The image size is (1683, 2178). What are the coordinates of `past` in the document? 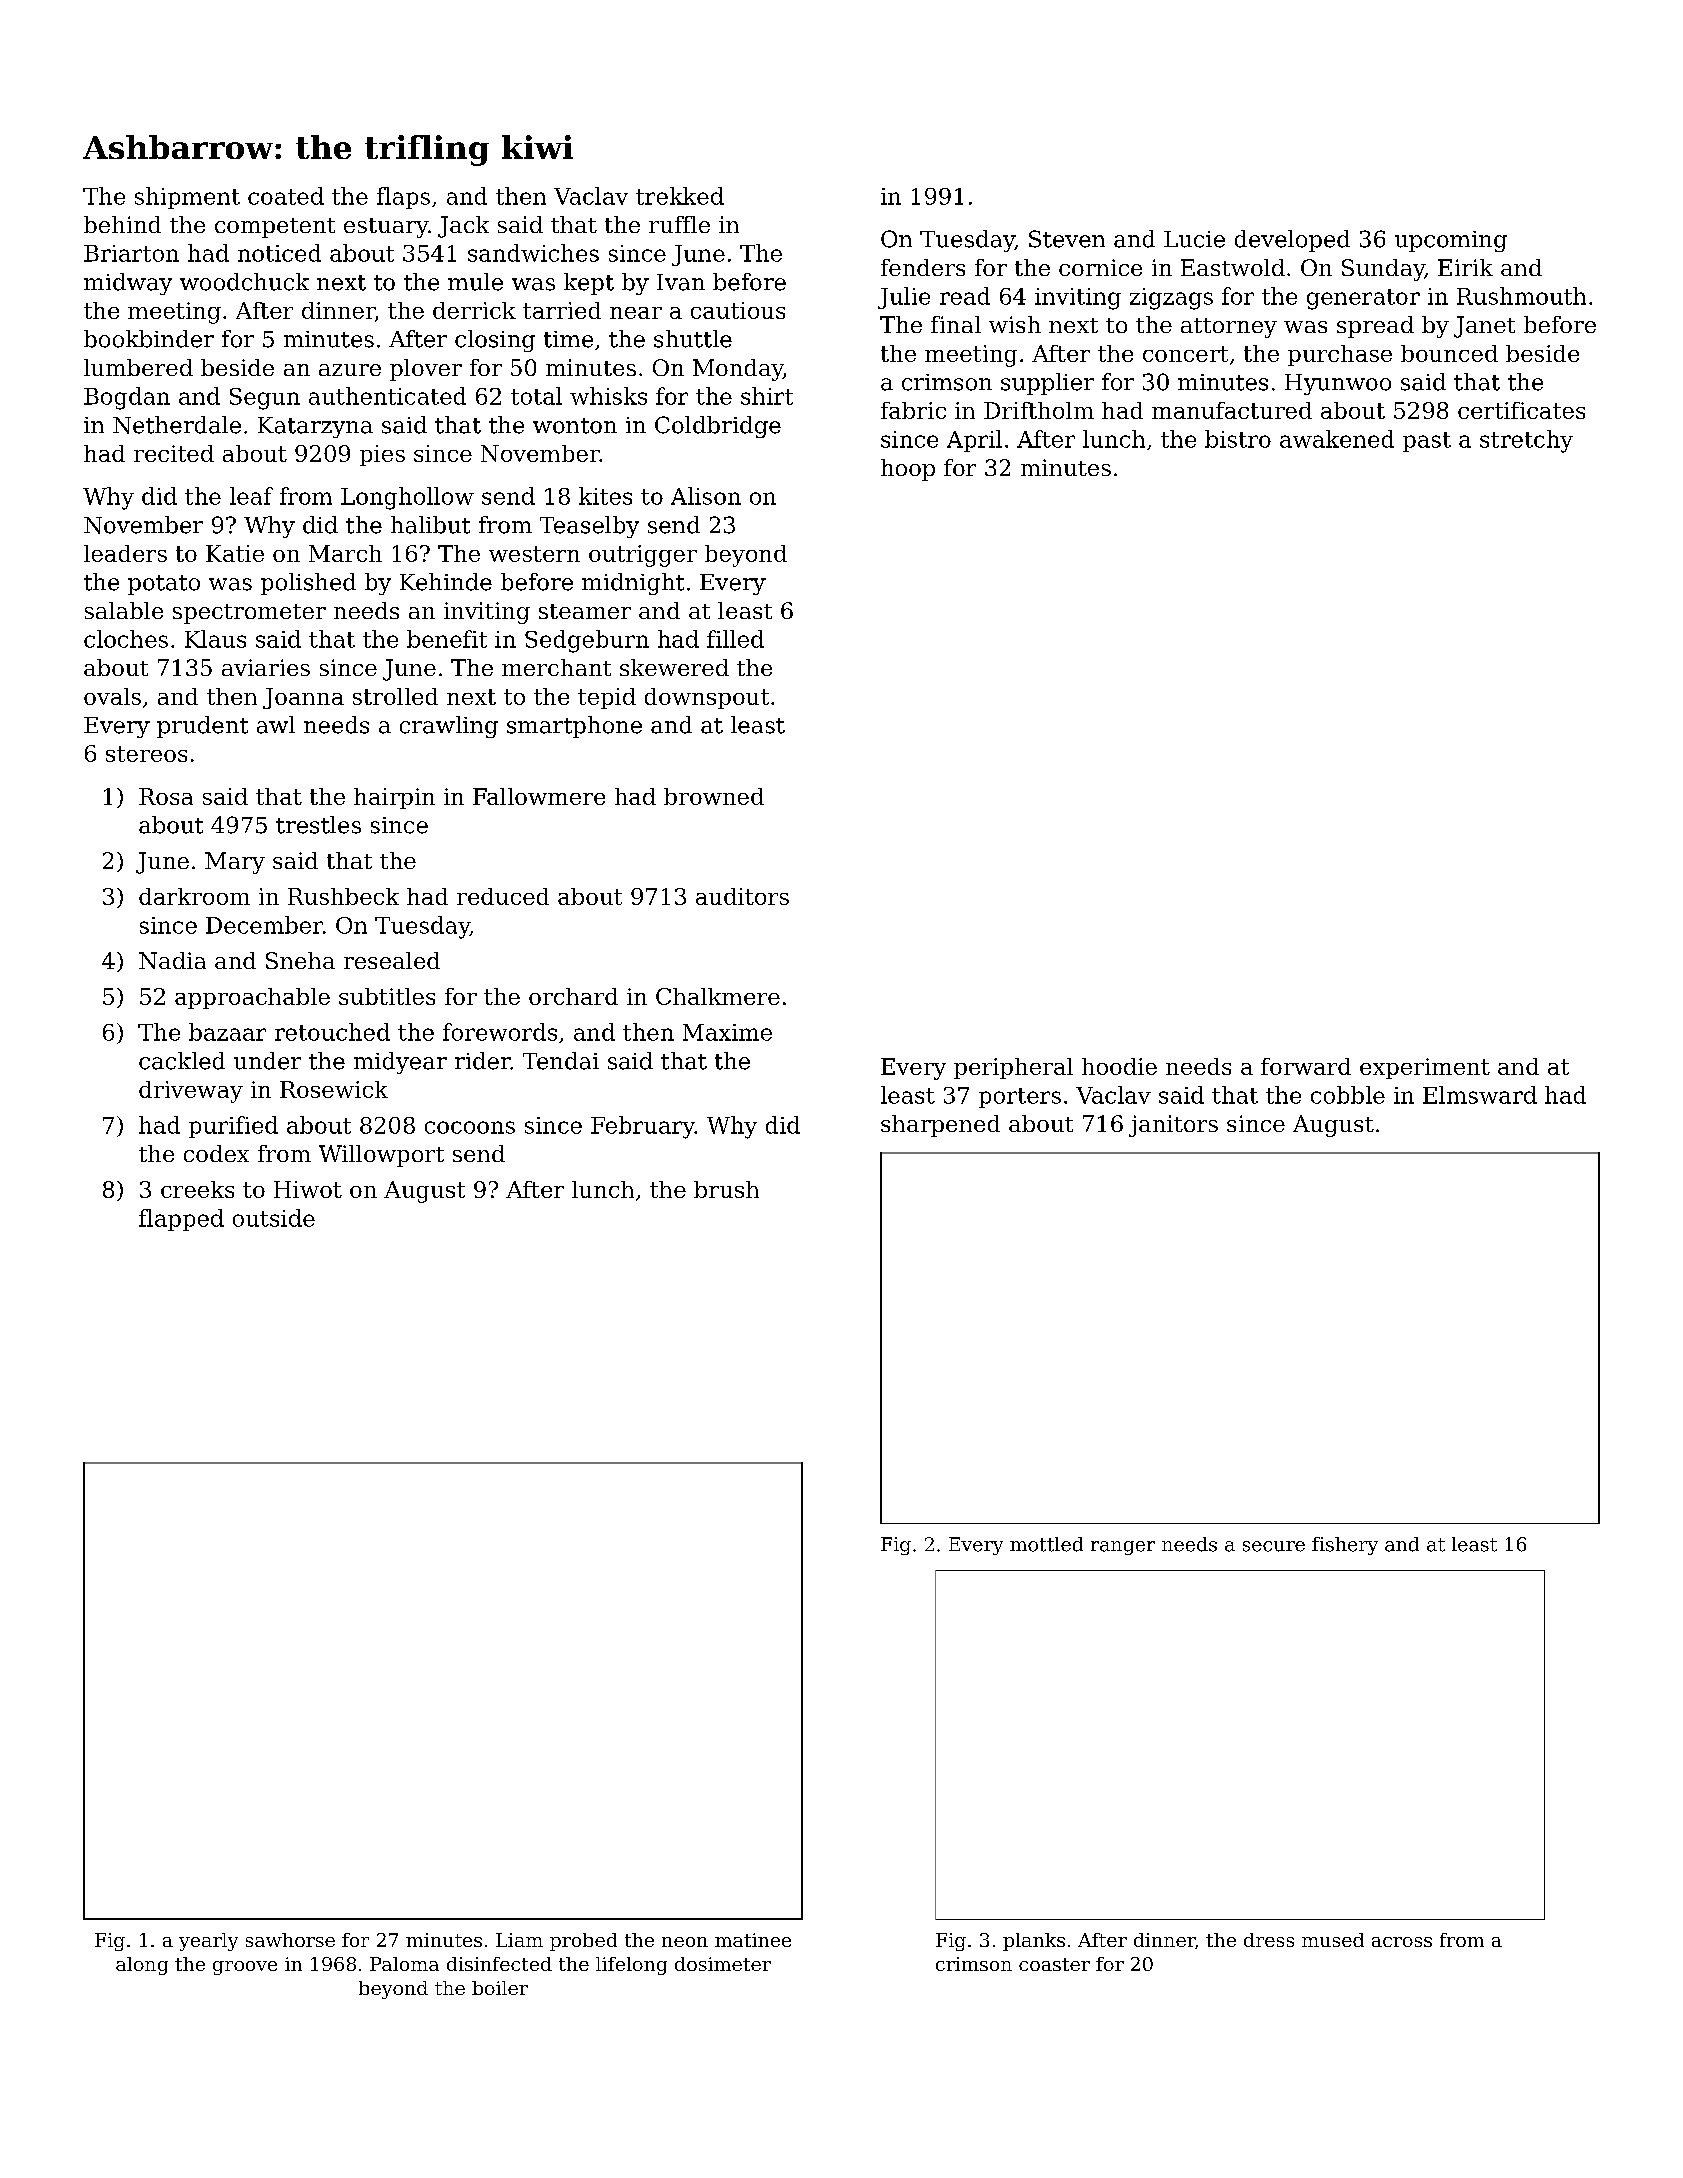 It's located at (1427, 442).
